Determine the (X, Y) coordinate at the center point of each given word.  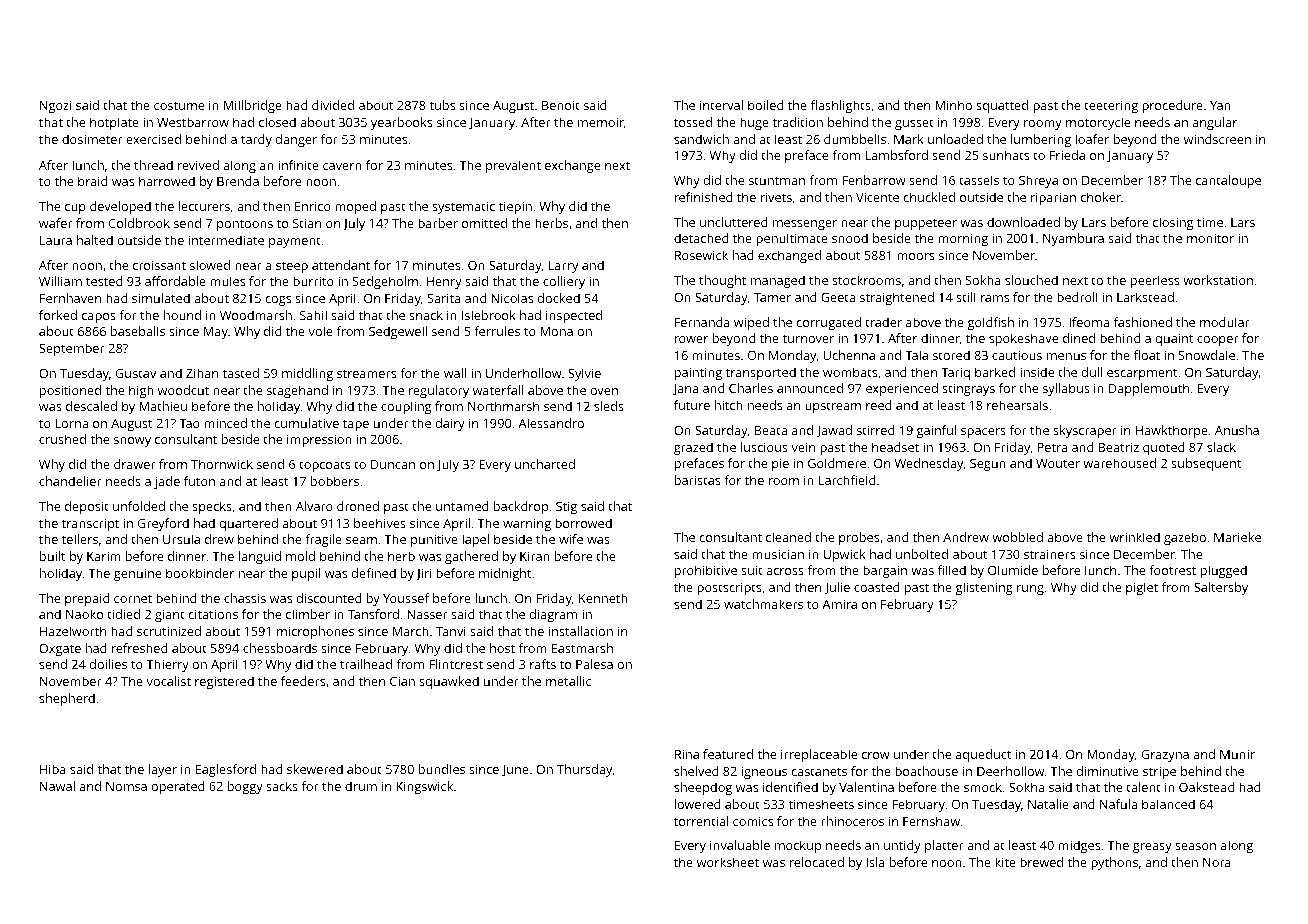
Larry (563, 267)
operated (178, 787)
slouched (1031, 280)
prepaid (87, 599)
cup (75, 209)
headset (895, 447)
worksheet (728, 862)
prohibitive (706, 571)
